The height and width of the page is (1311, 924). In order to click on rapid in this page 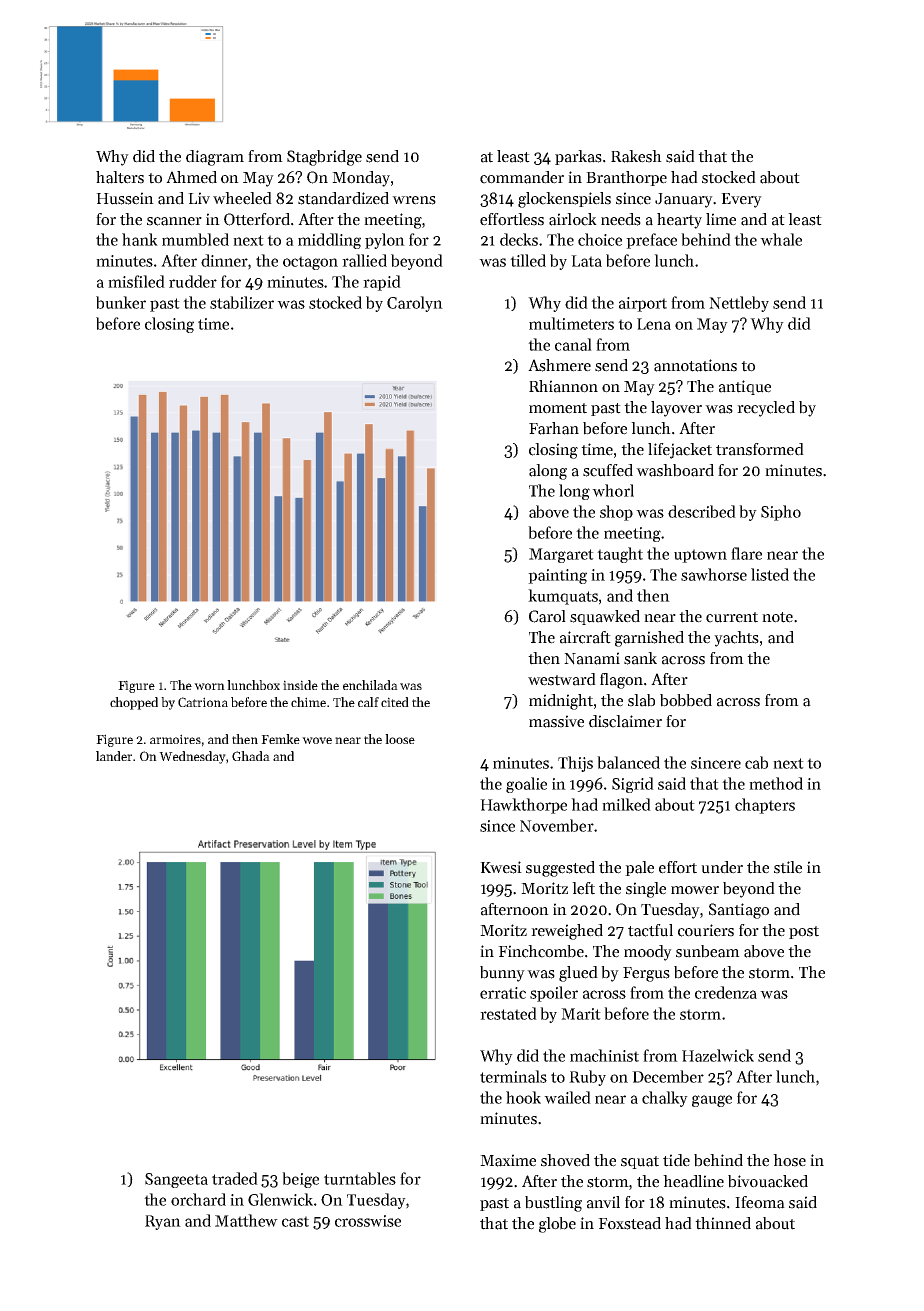, I will do `click(382, 283)`.
